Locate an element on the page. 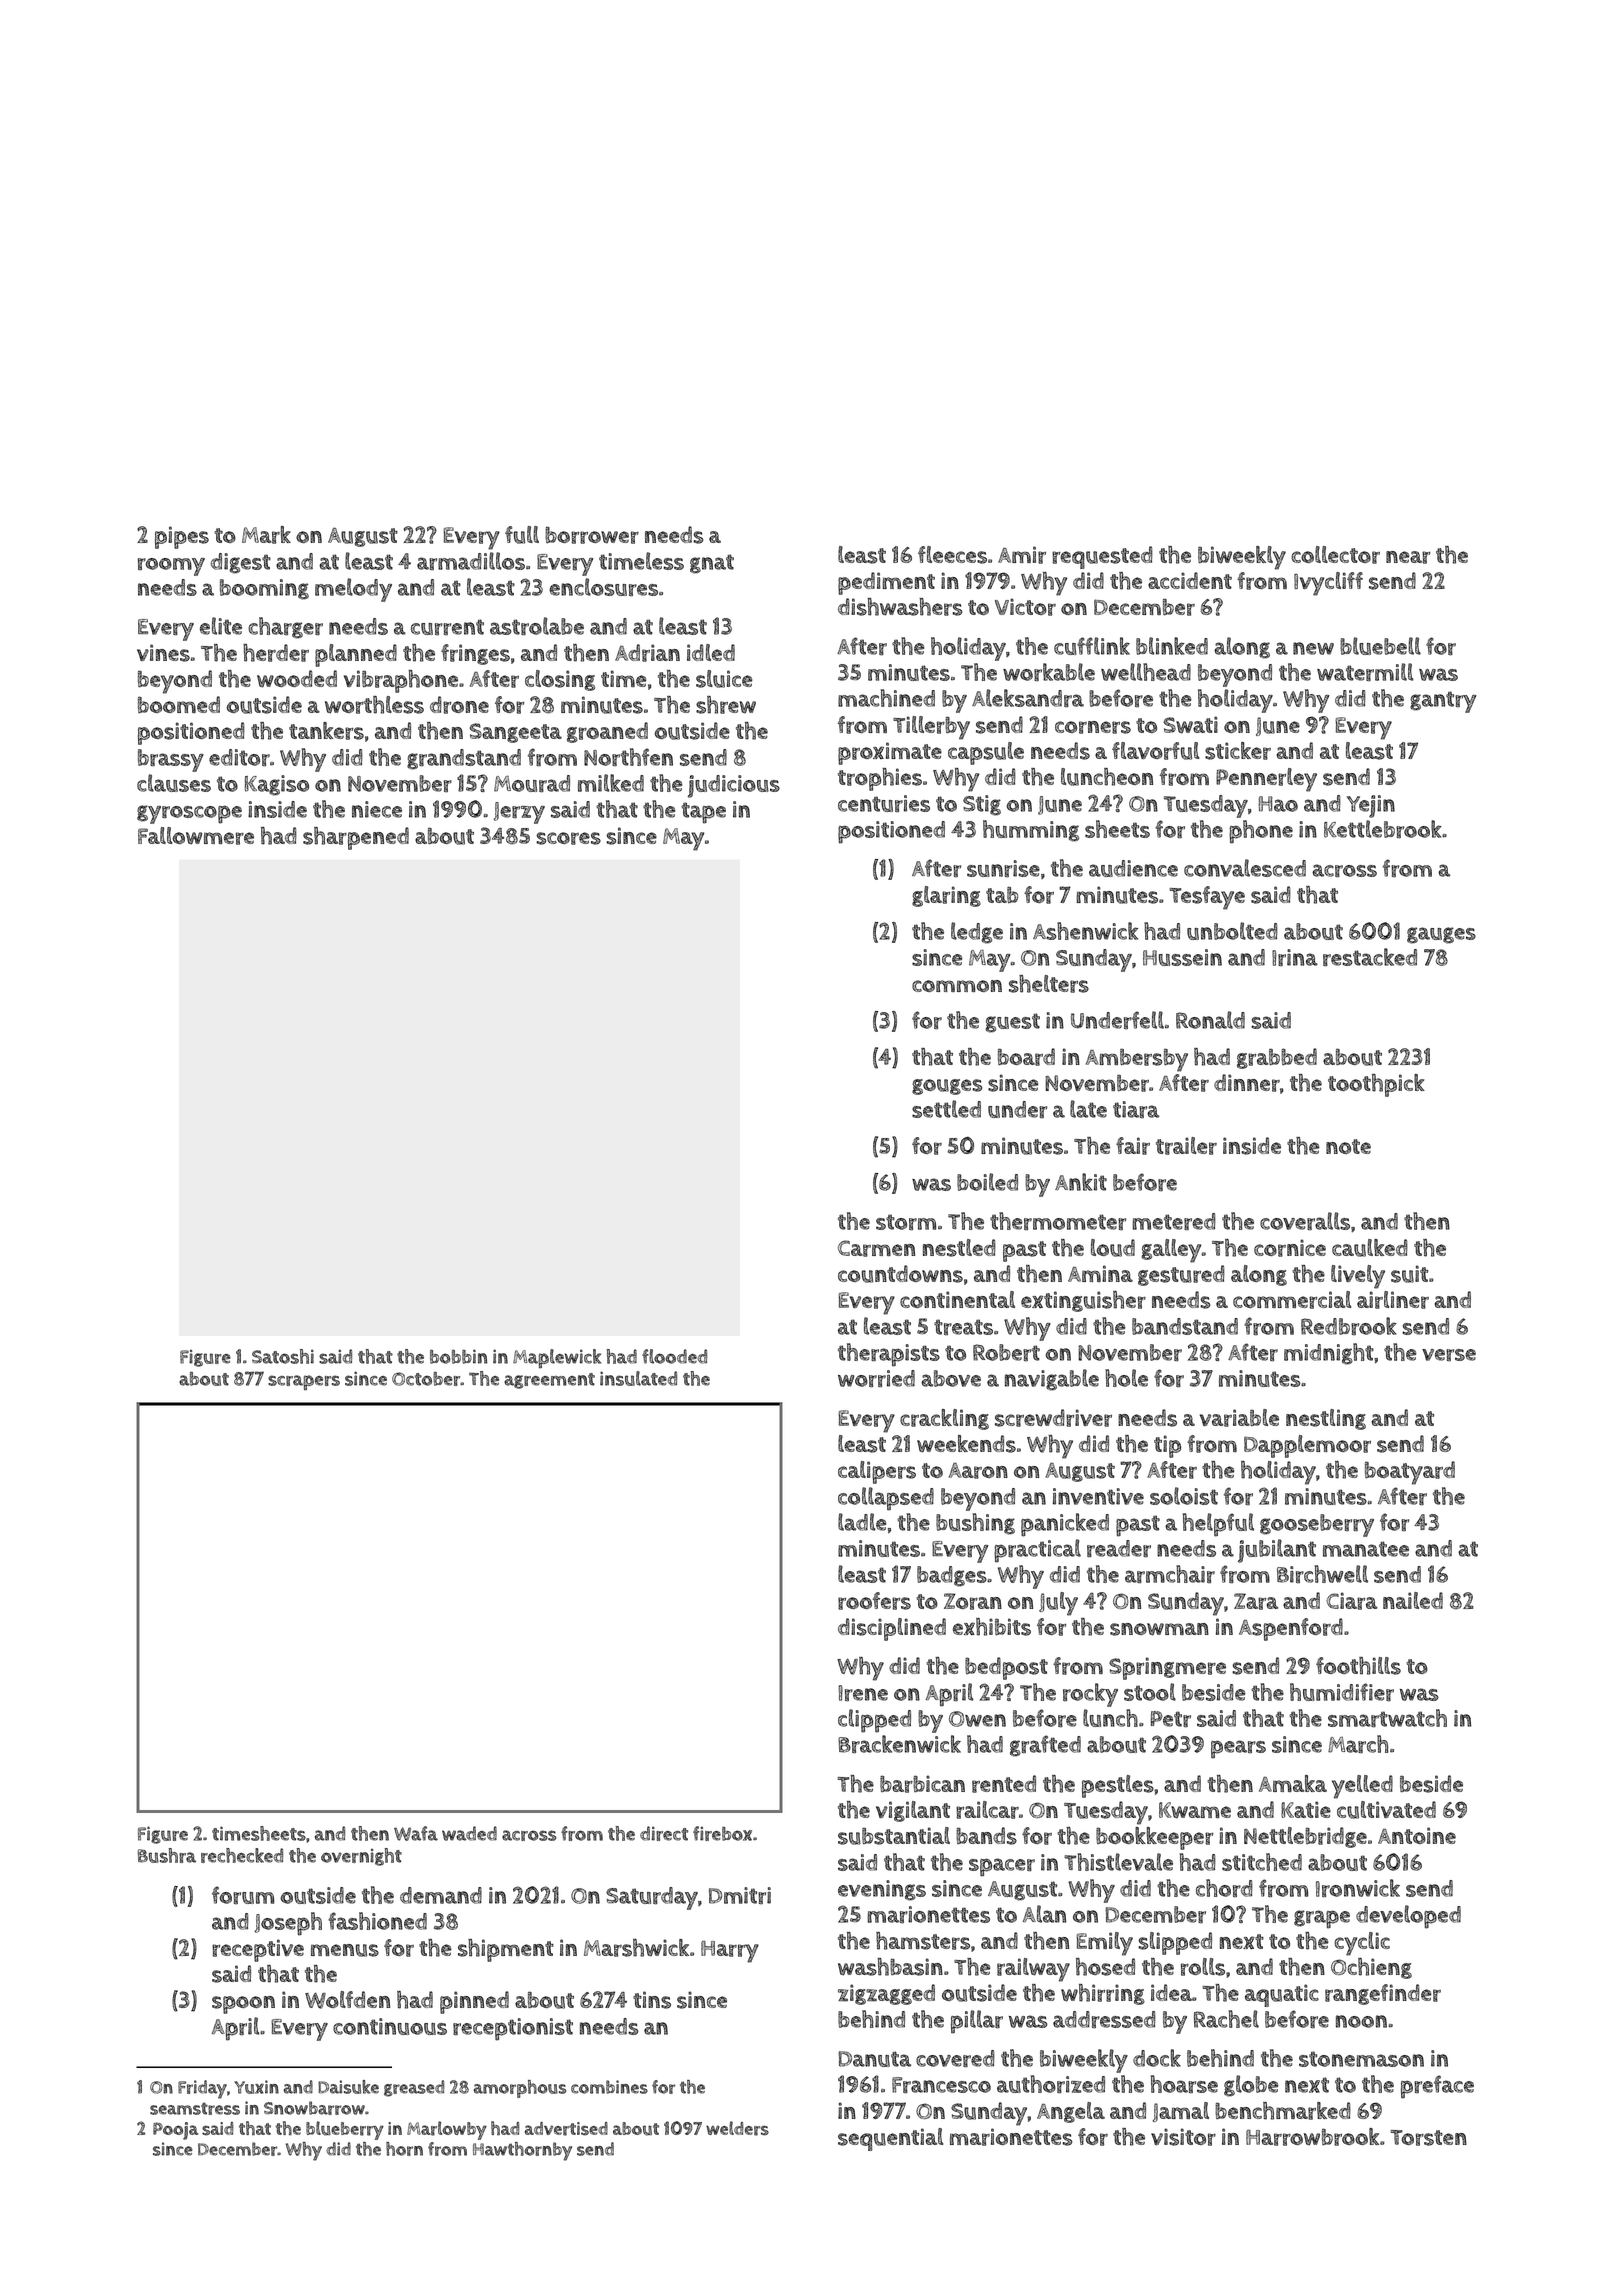 The height and width of the document is (2292, 1620). common is located at coordinates (957, 986).
